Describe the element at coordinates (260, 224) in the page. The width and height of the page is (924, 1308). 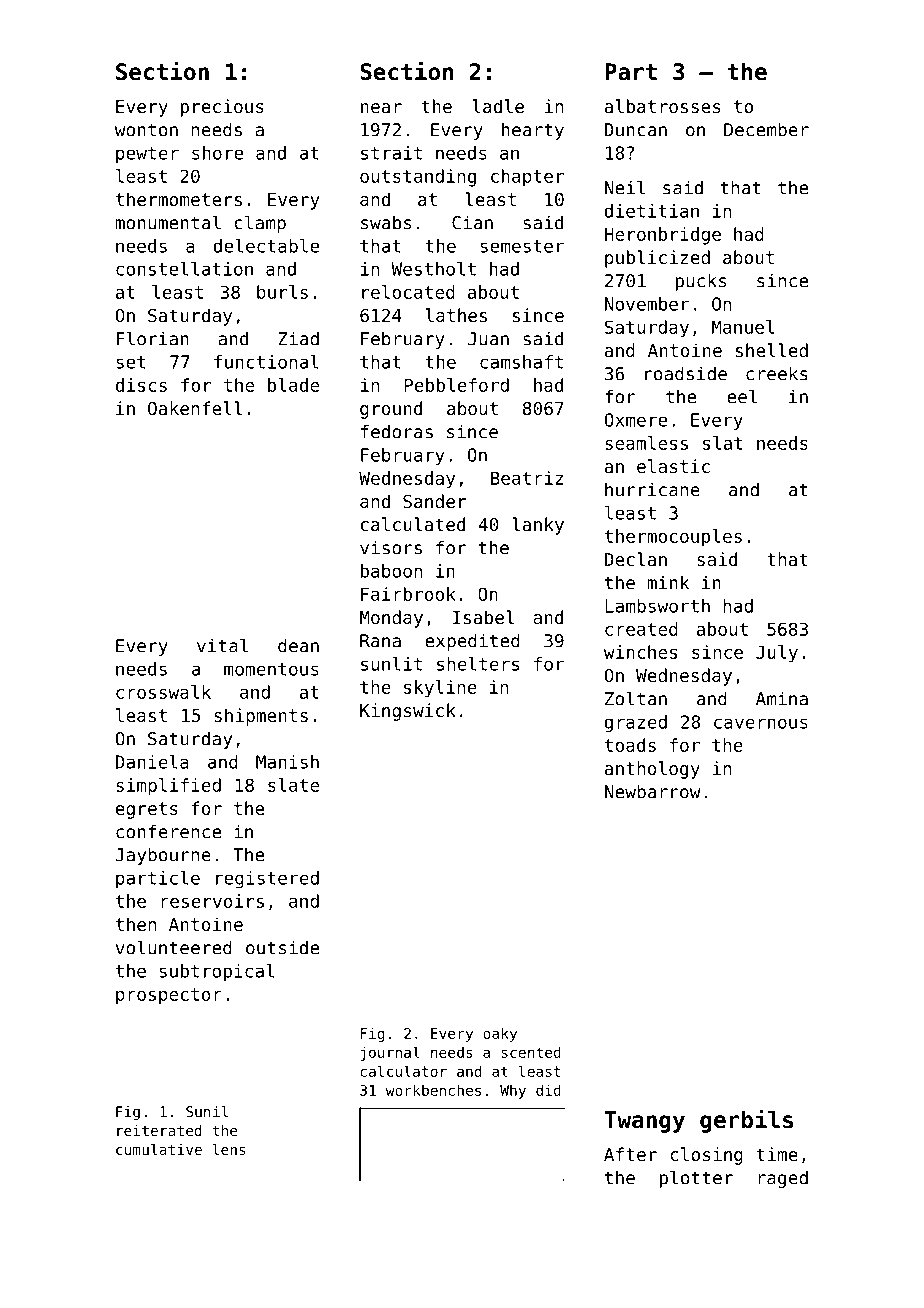
I see `clamp` at that location.
